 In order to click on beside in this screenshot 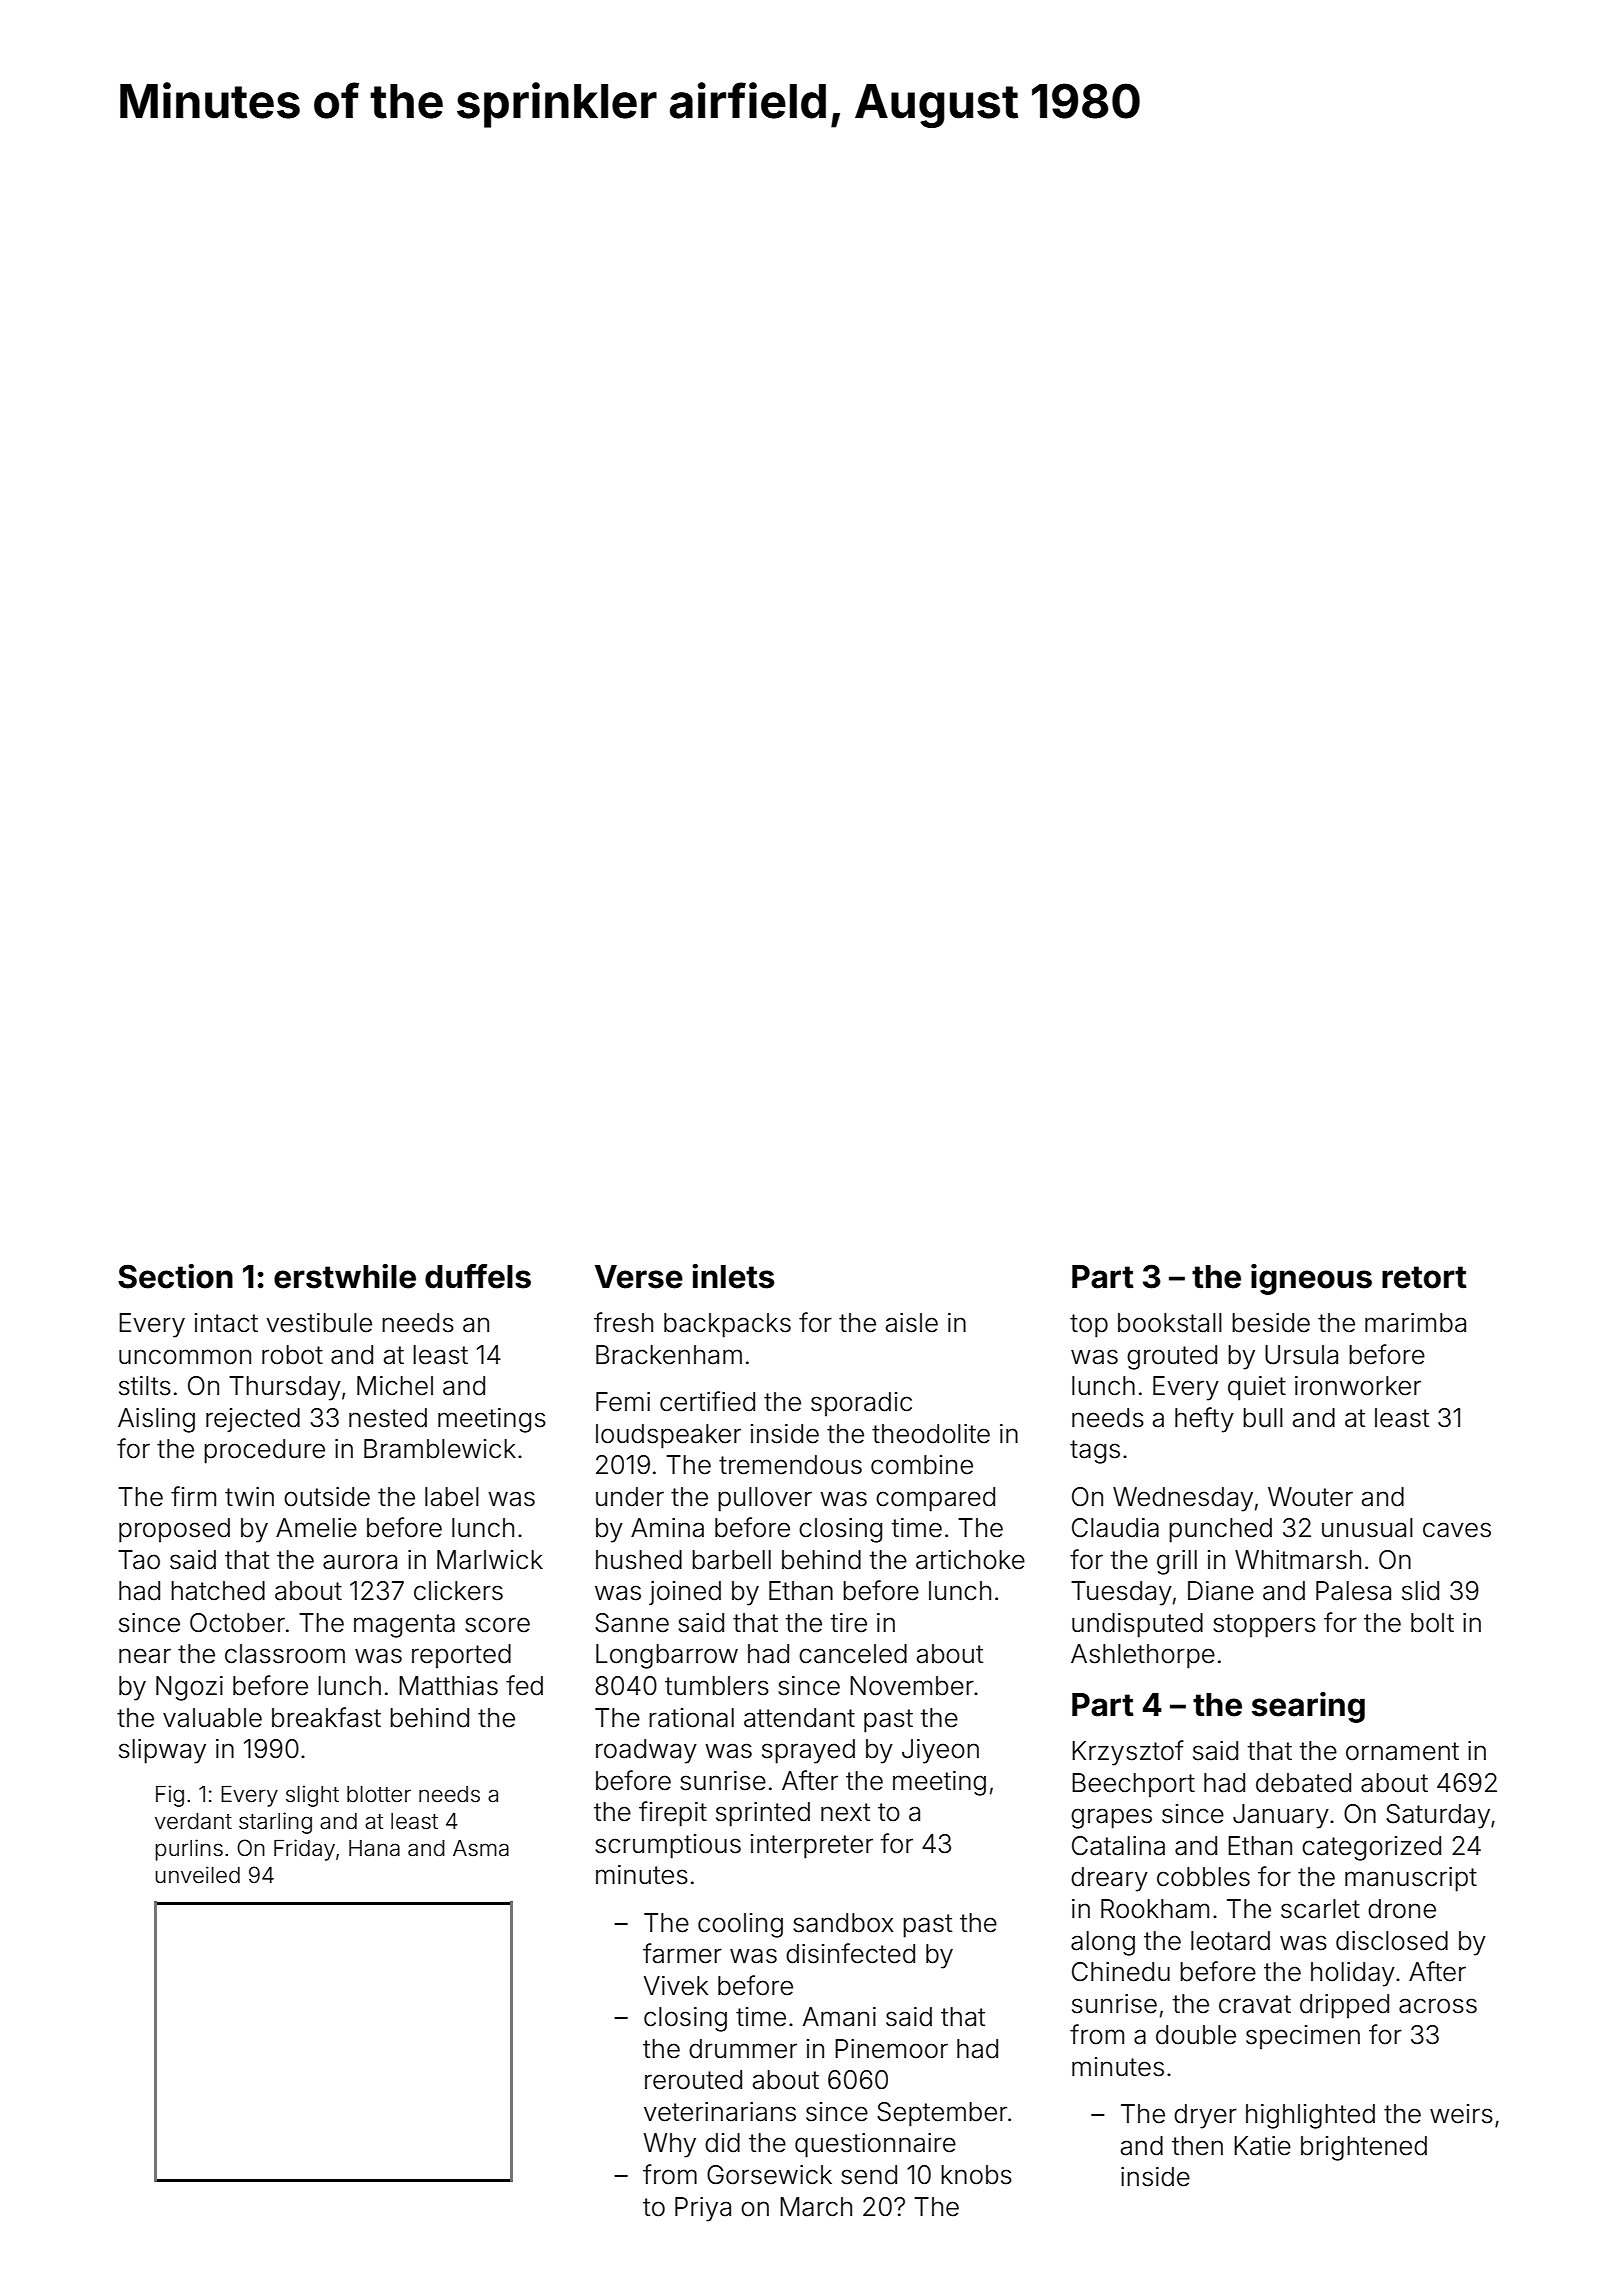, I will do `click(1271, 1323)`.
